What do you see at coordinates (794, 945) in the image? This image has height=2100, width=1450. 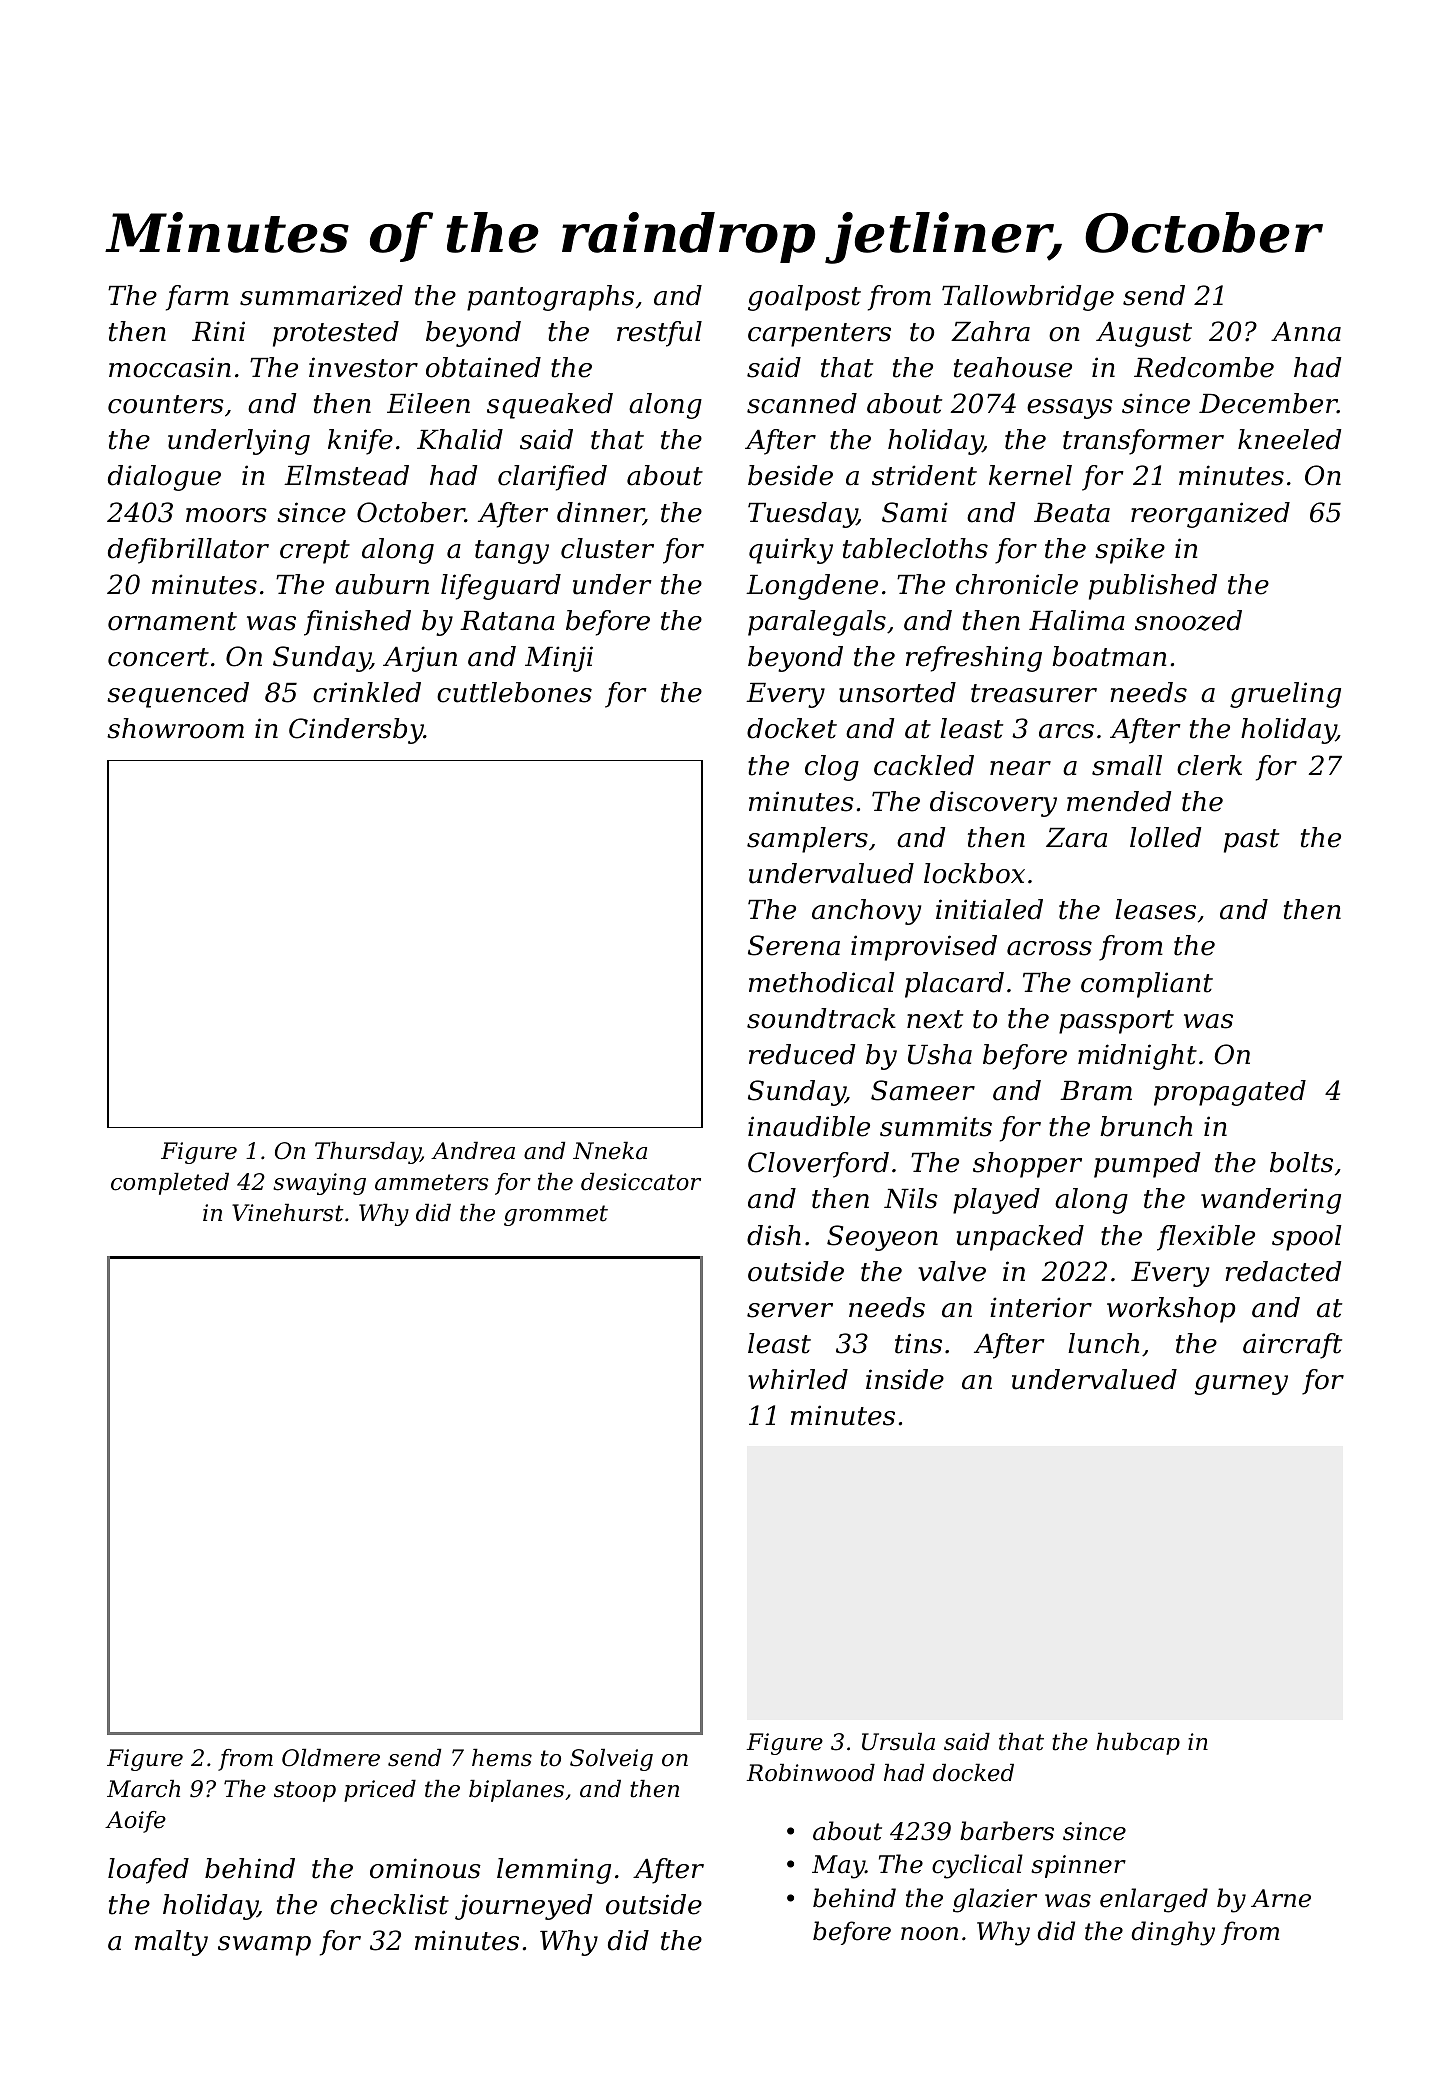 I see `Serena` at bounding box center [794, 945].
